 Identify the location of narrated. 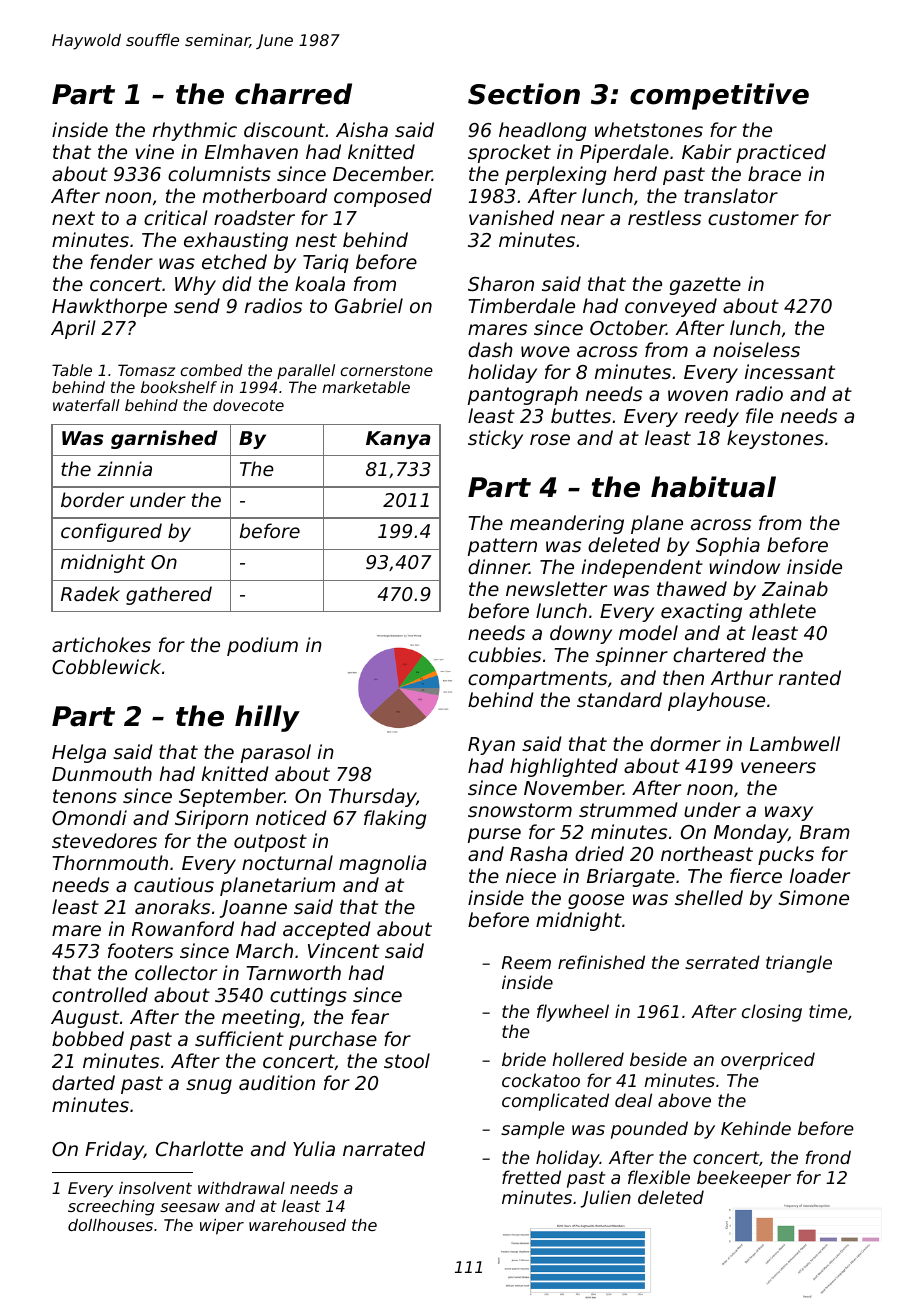
(384, 1148).
